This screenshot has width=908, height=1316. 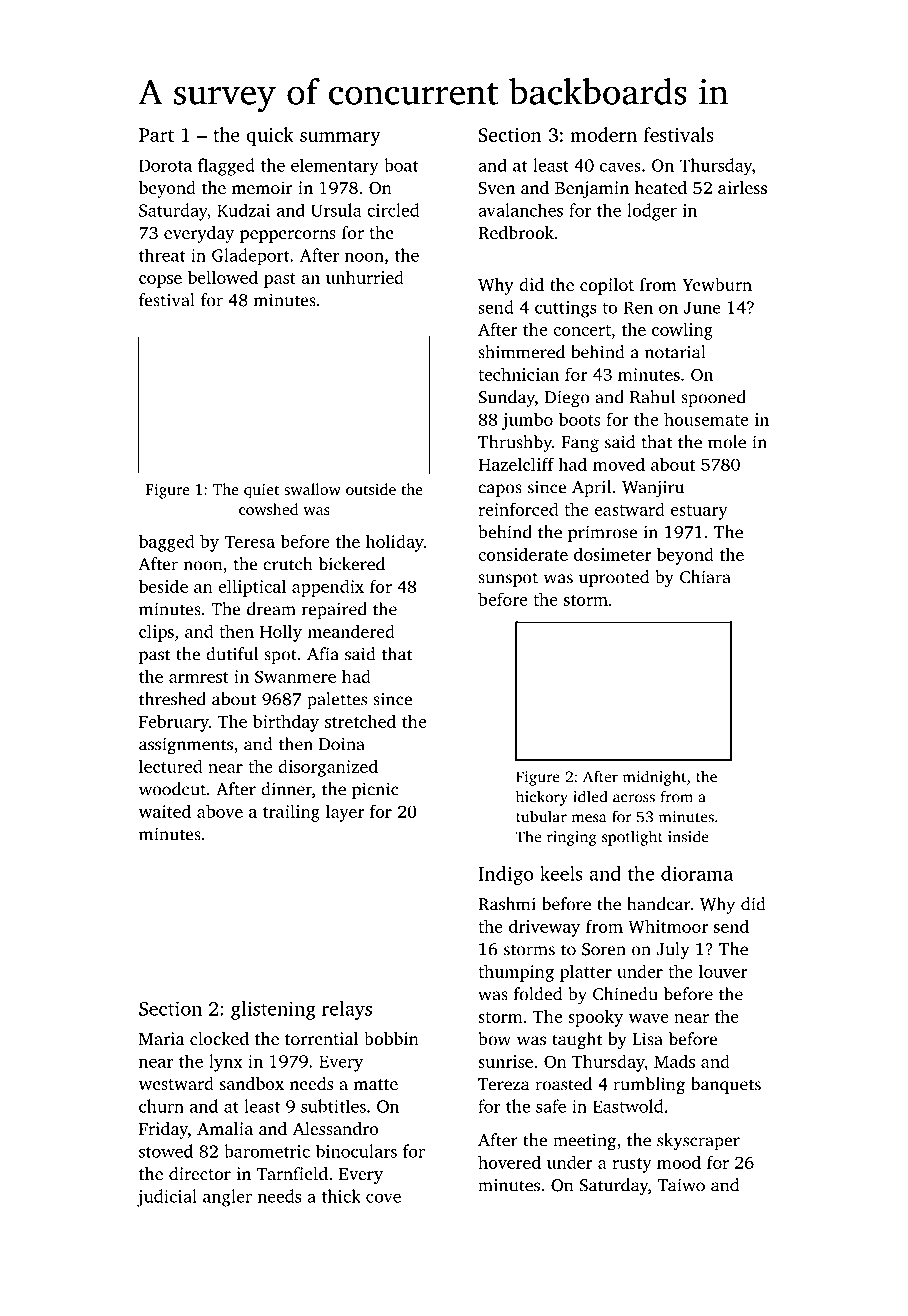 I want to click on Sunday, so click(x=506, y=399).
